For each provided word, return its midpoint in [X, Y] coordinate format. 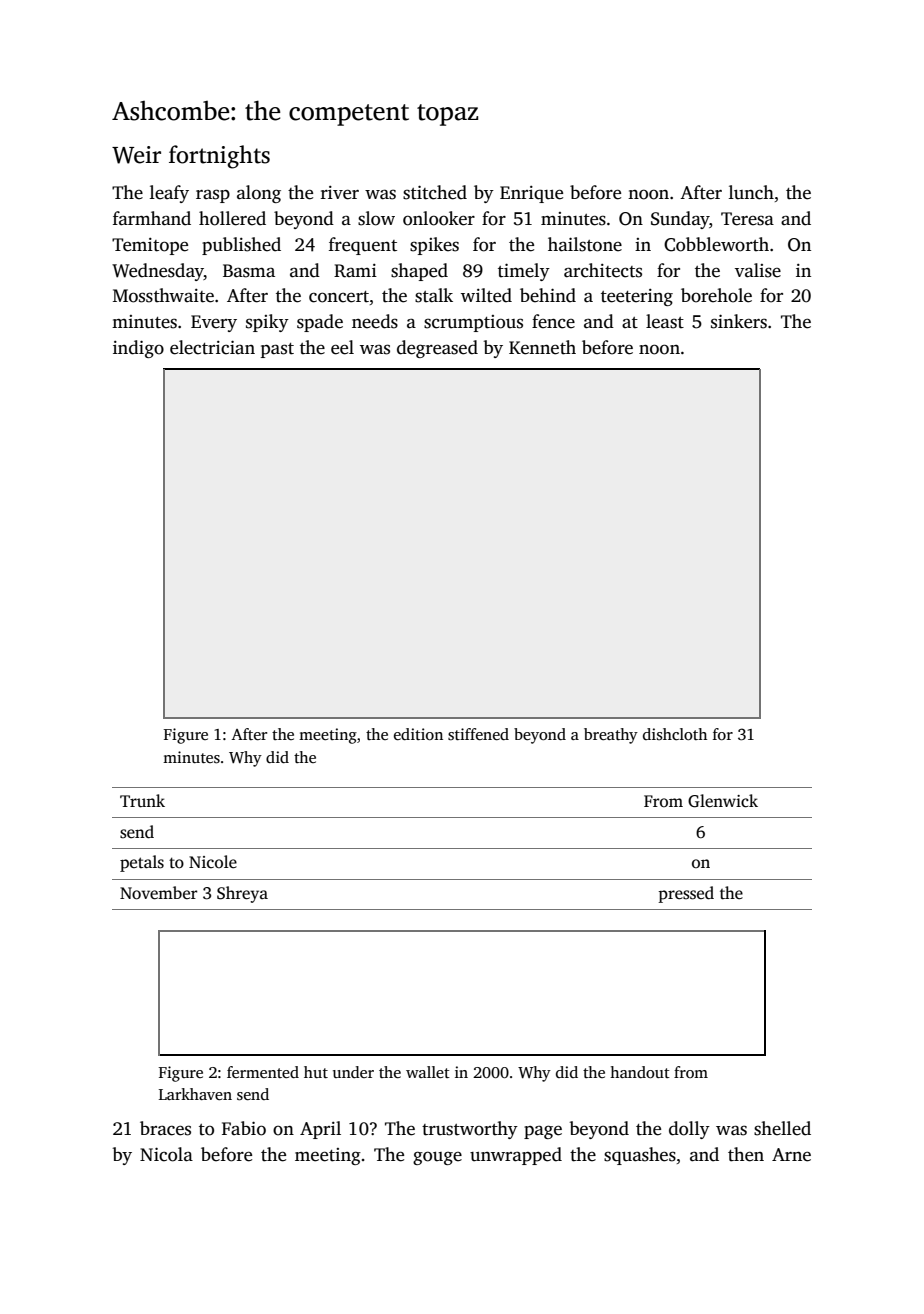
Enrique [531, 194]
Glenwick [723, 801]
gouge [437, 1158]
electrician [212, 347]
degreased [437, 349]
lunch [751, 192]
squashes [640, 1156]
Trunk [142, 800]
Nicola [166, 1154]
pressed [686, 894]
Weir [136, 155]
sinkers [739, 321]
